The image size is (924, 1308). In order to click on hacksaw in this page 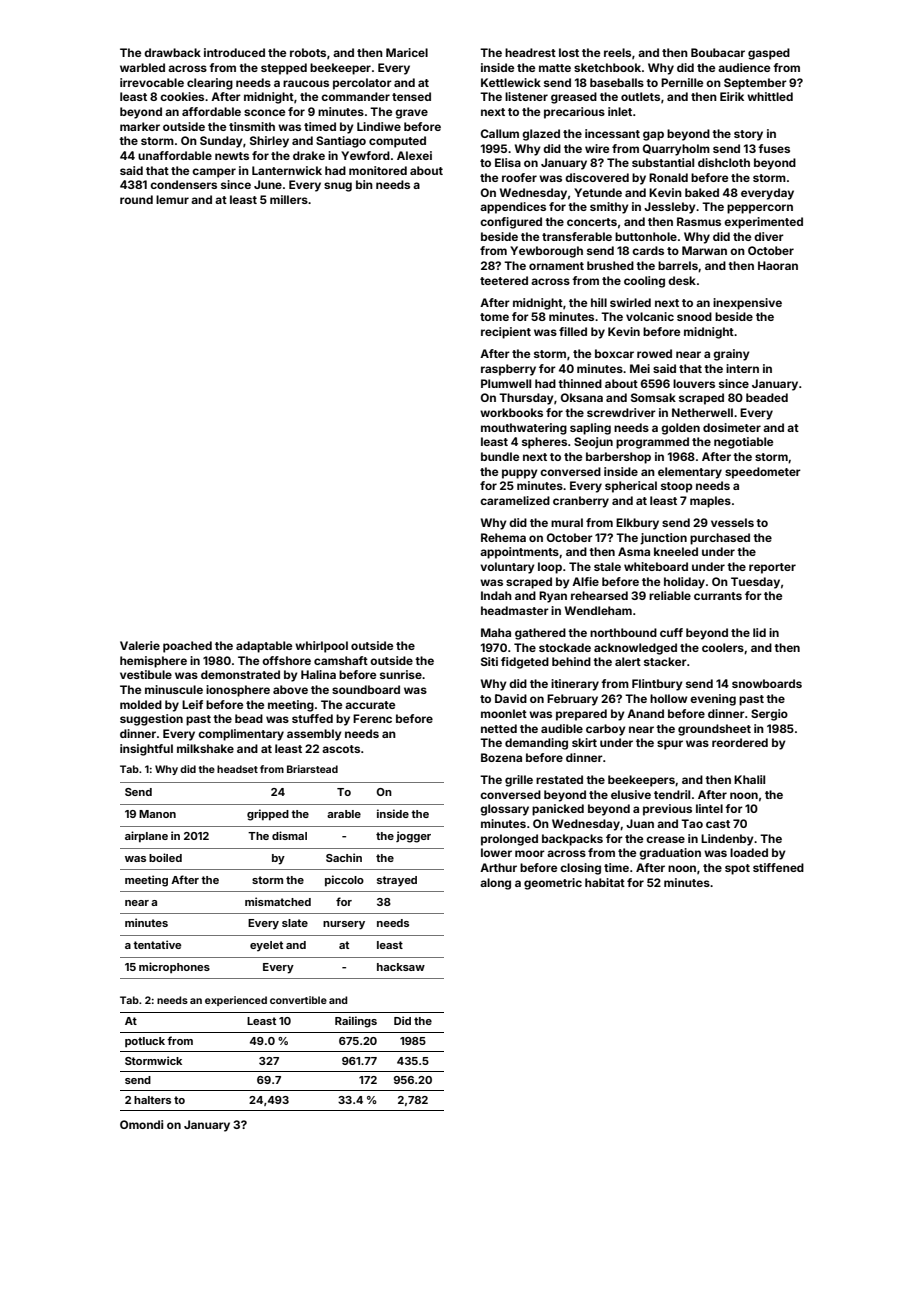, I will do `click(401, 967)`.
